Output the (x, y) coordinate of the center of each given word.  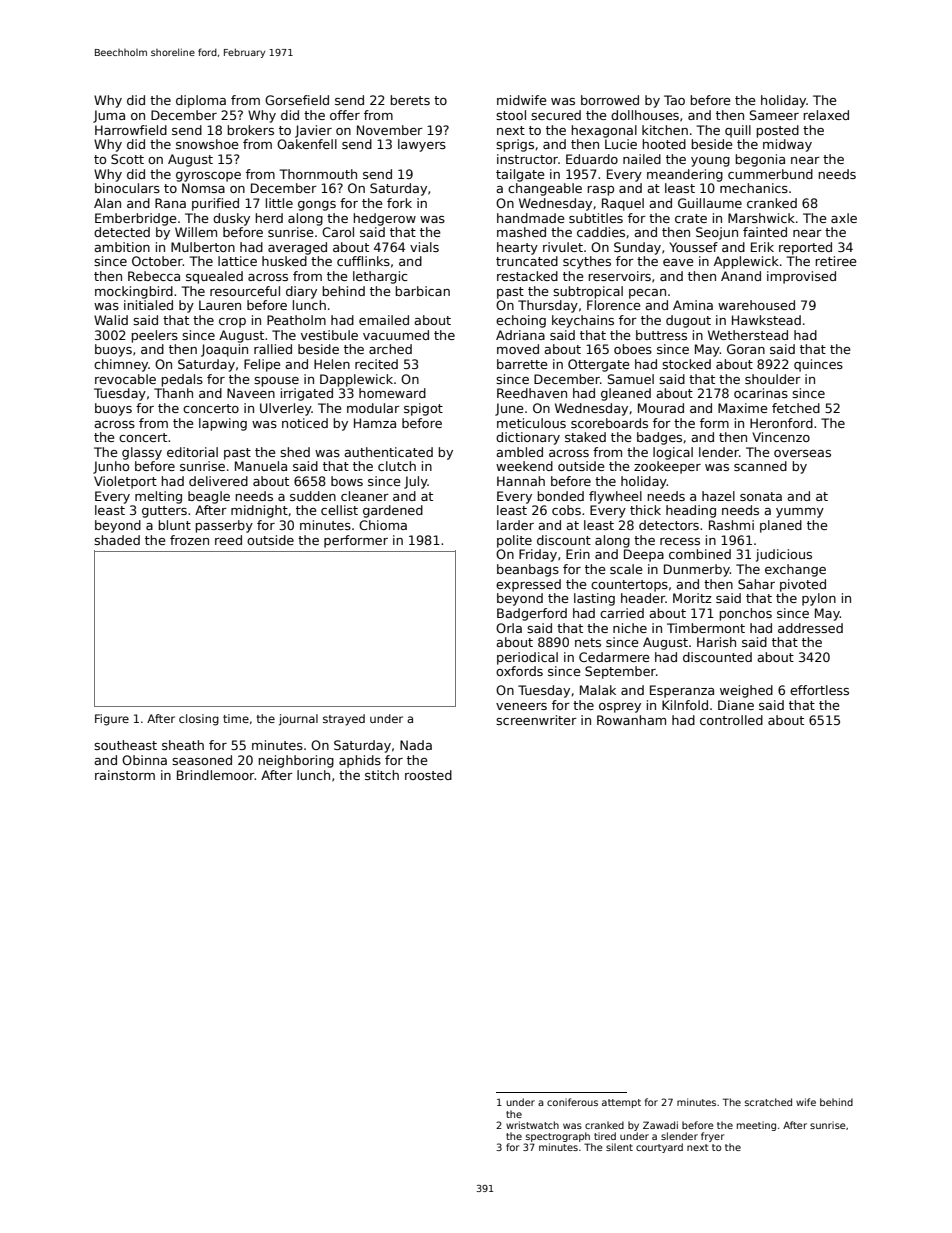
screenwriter (536, 720)
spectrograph (558, 1137)
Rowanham (631, 720)
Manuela (261, 466)
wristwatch (532, 1125)
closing (199, 720)
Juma (109, 116)
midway (787, 145)
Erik (762, 247)
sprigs (515, 145)
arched (390, 349)
